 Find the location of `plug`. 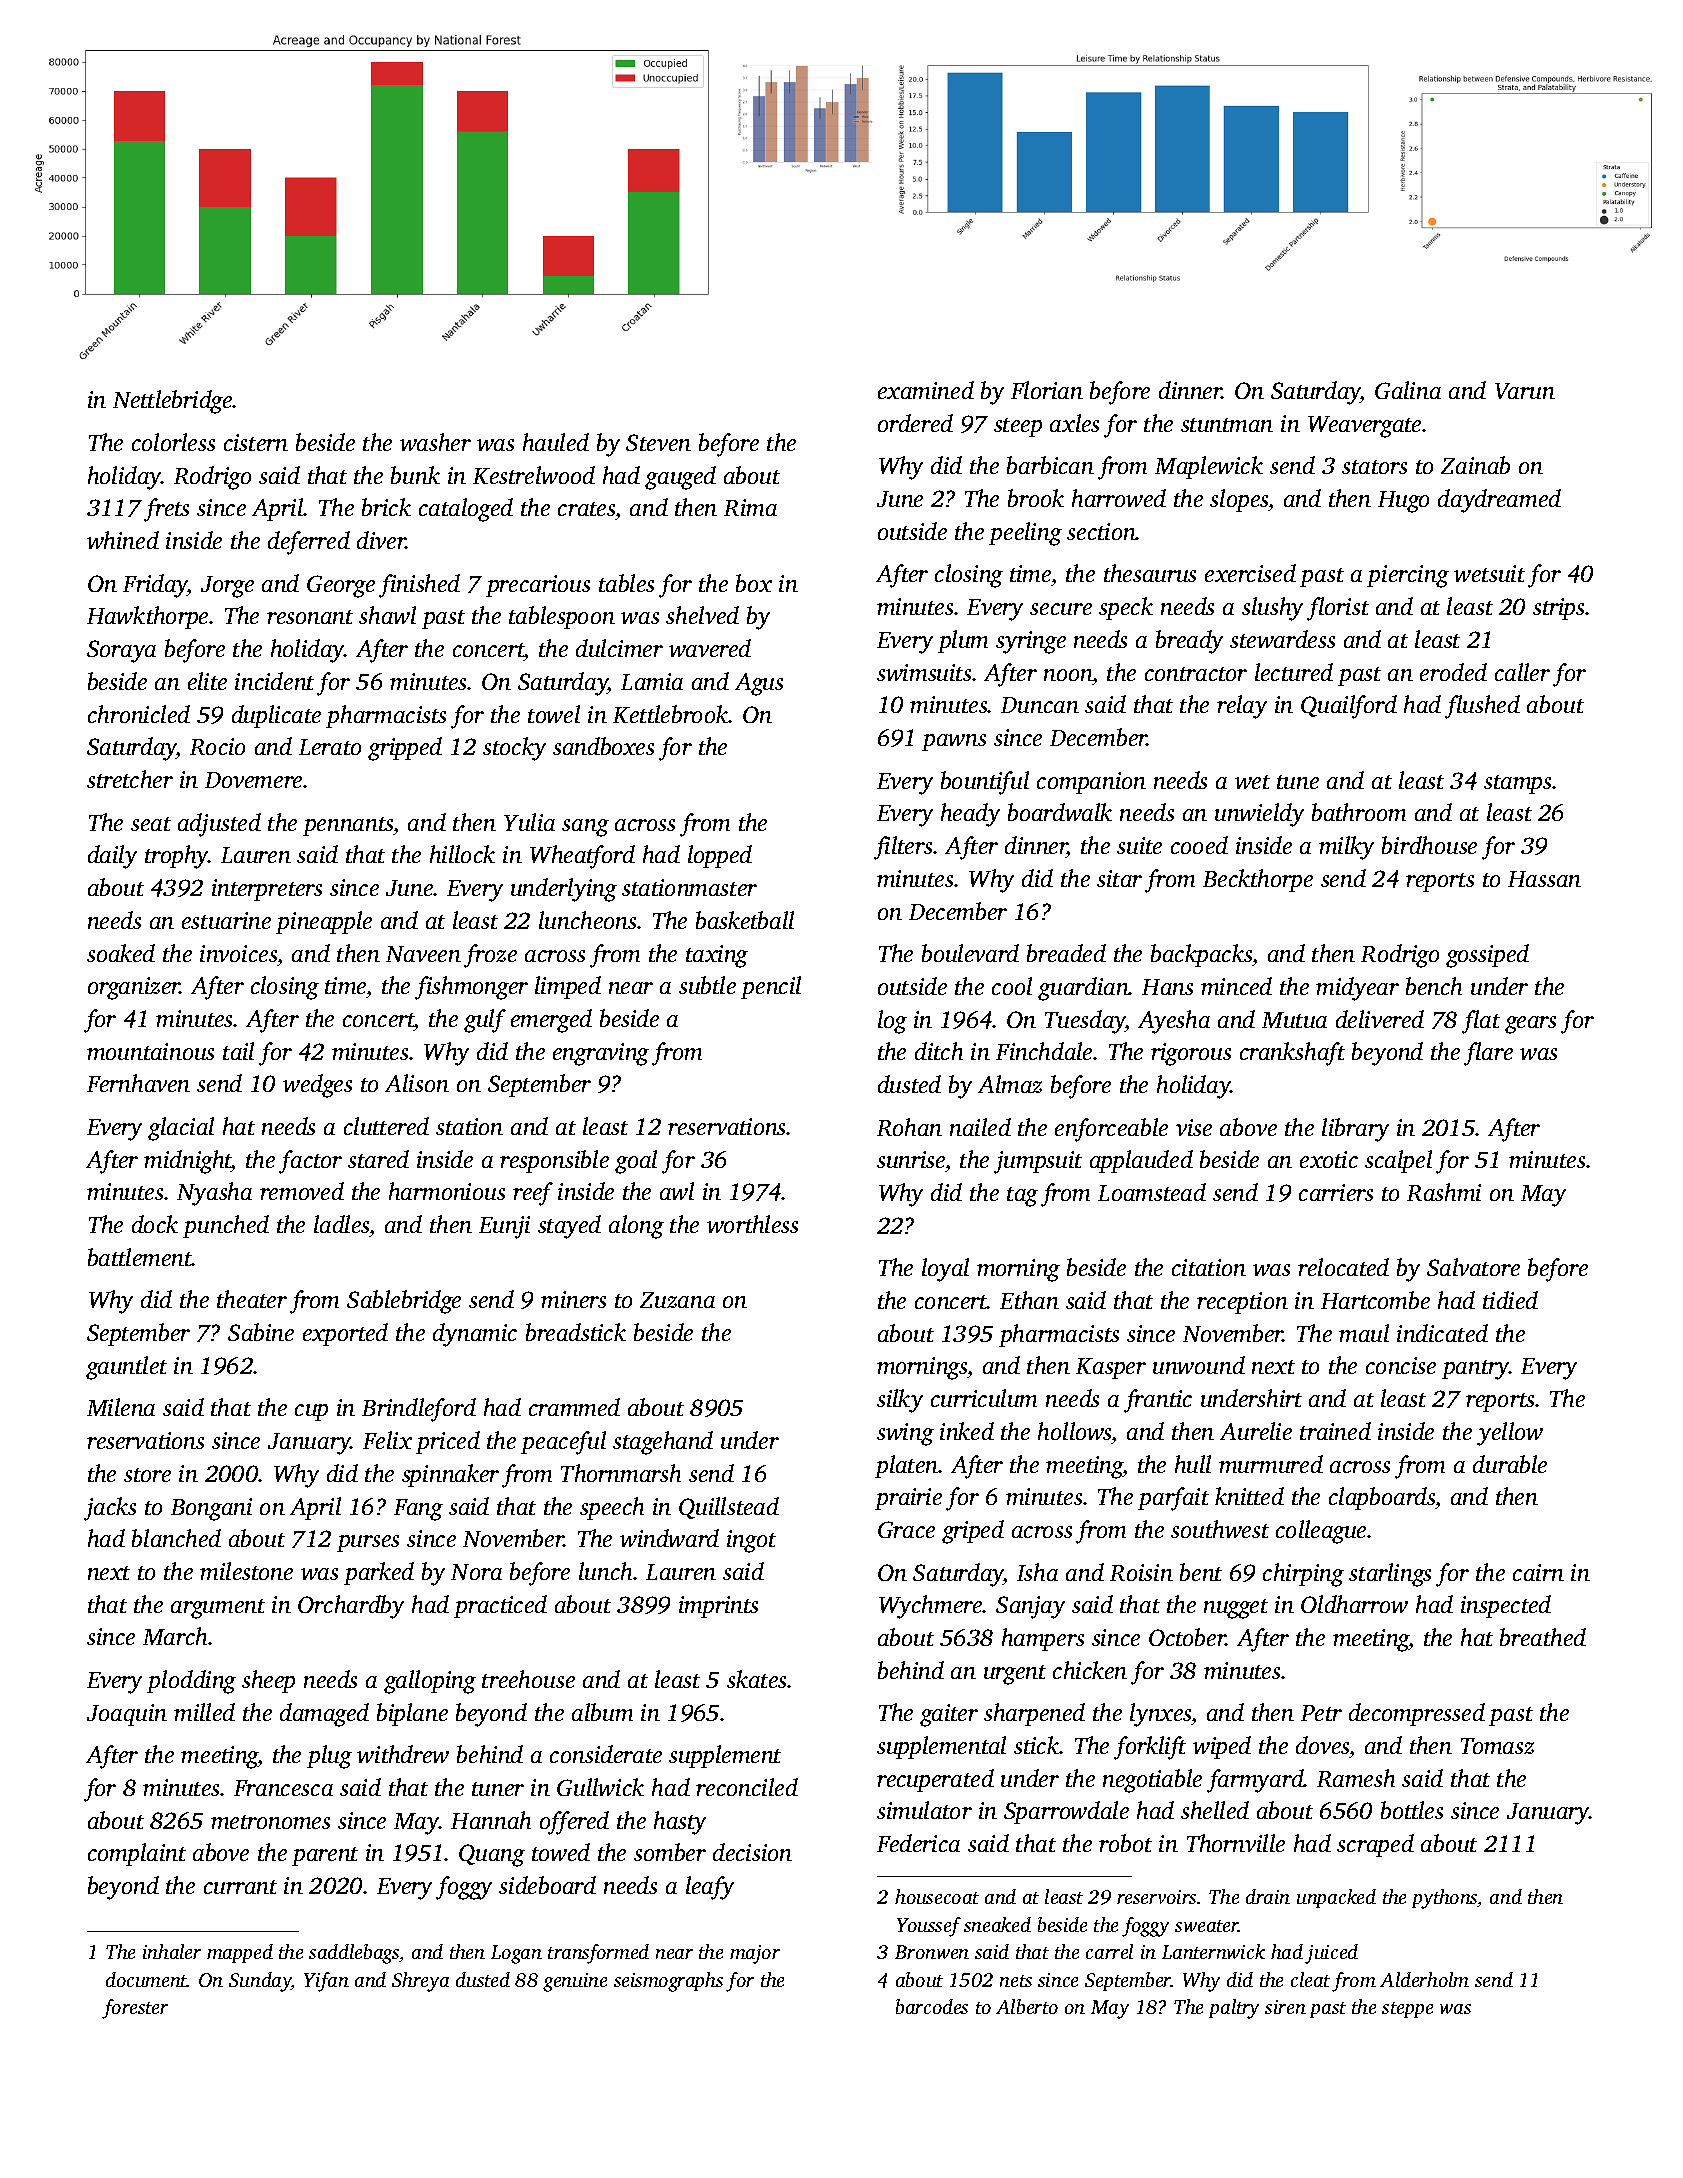

plug is located at coordinates (329, 1757).
